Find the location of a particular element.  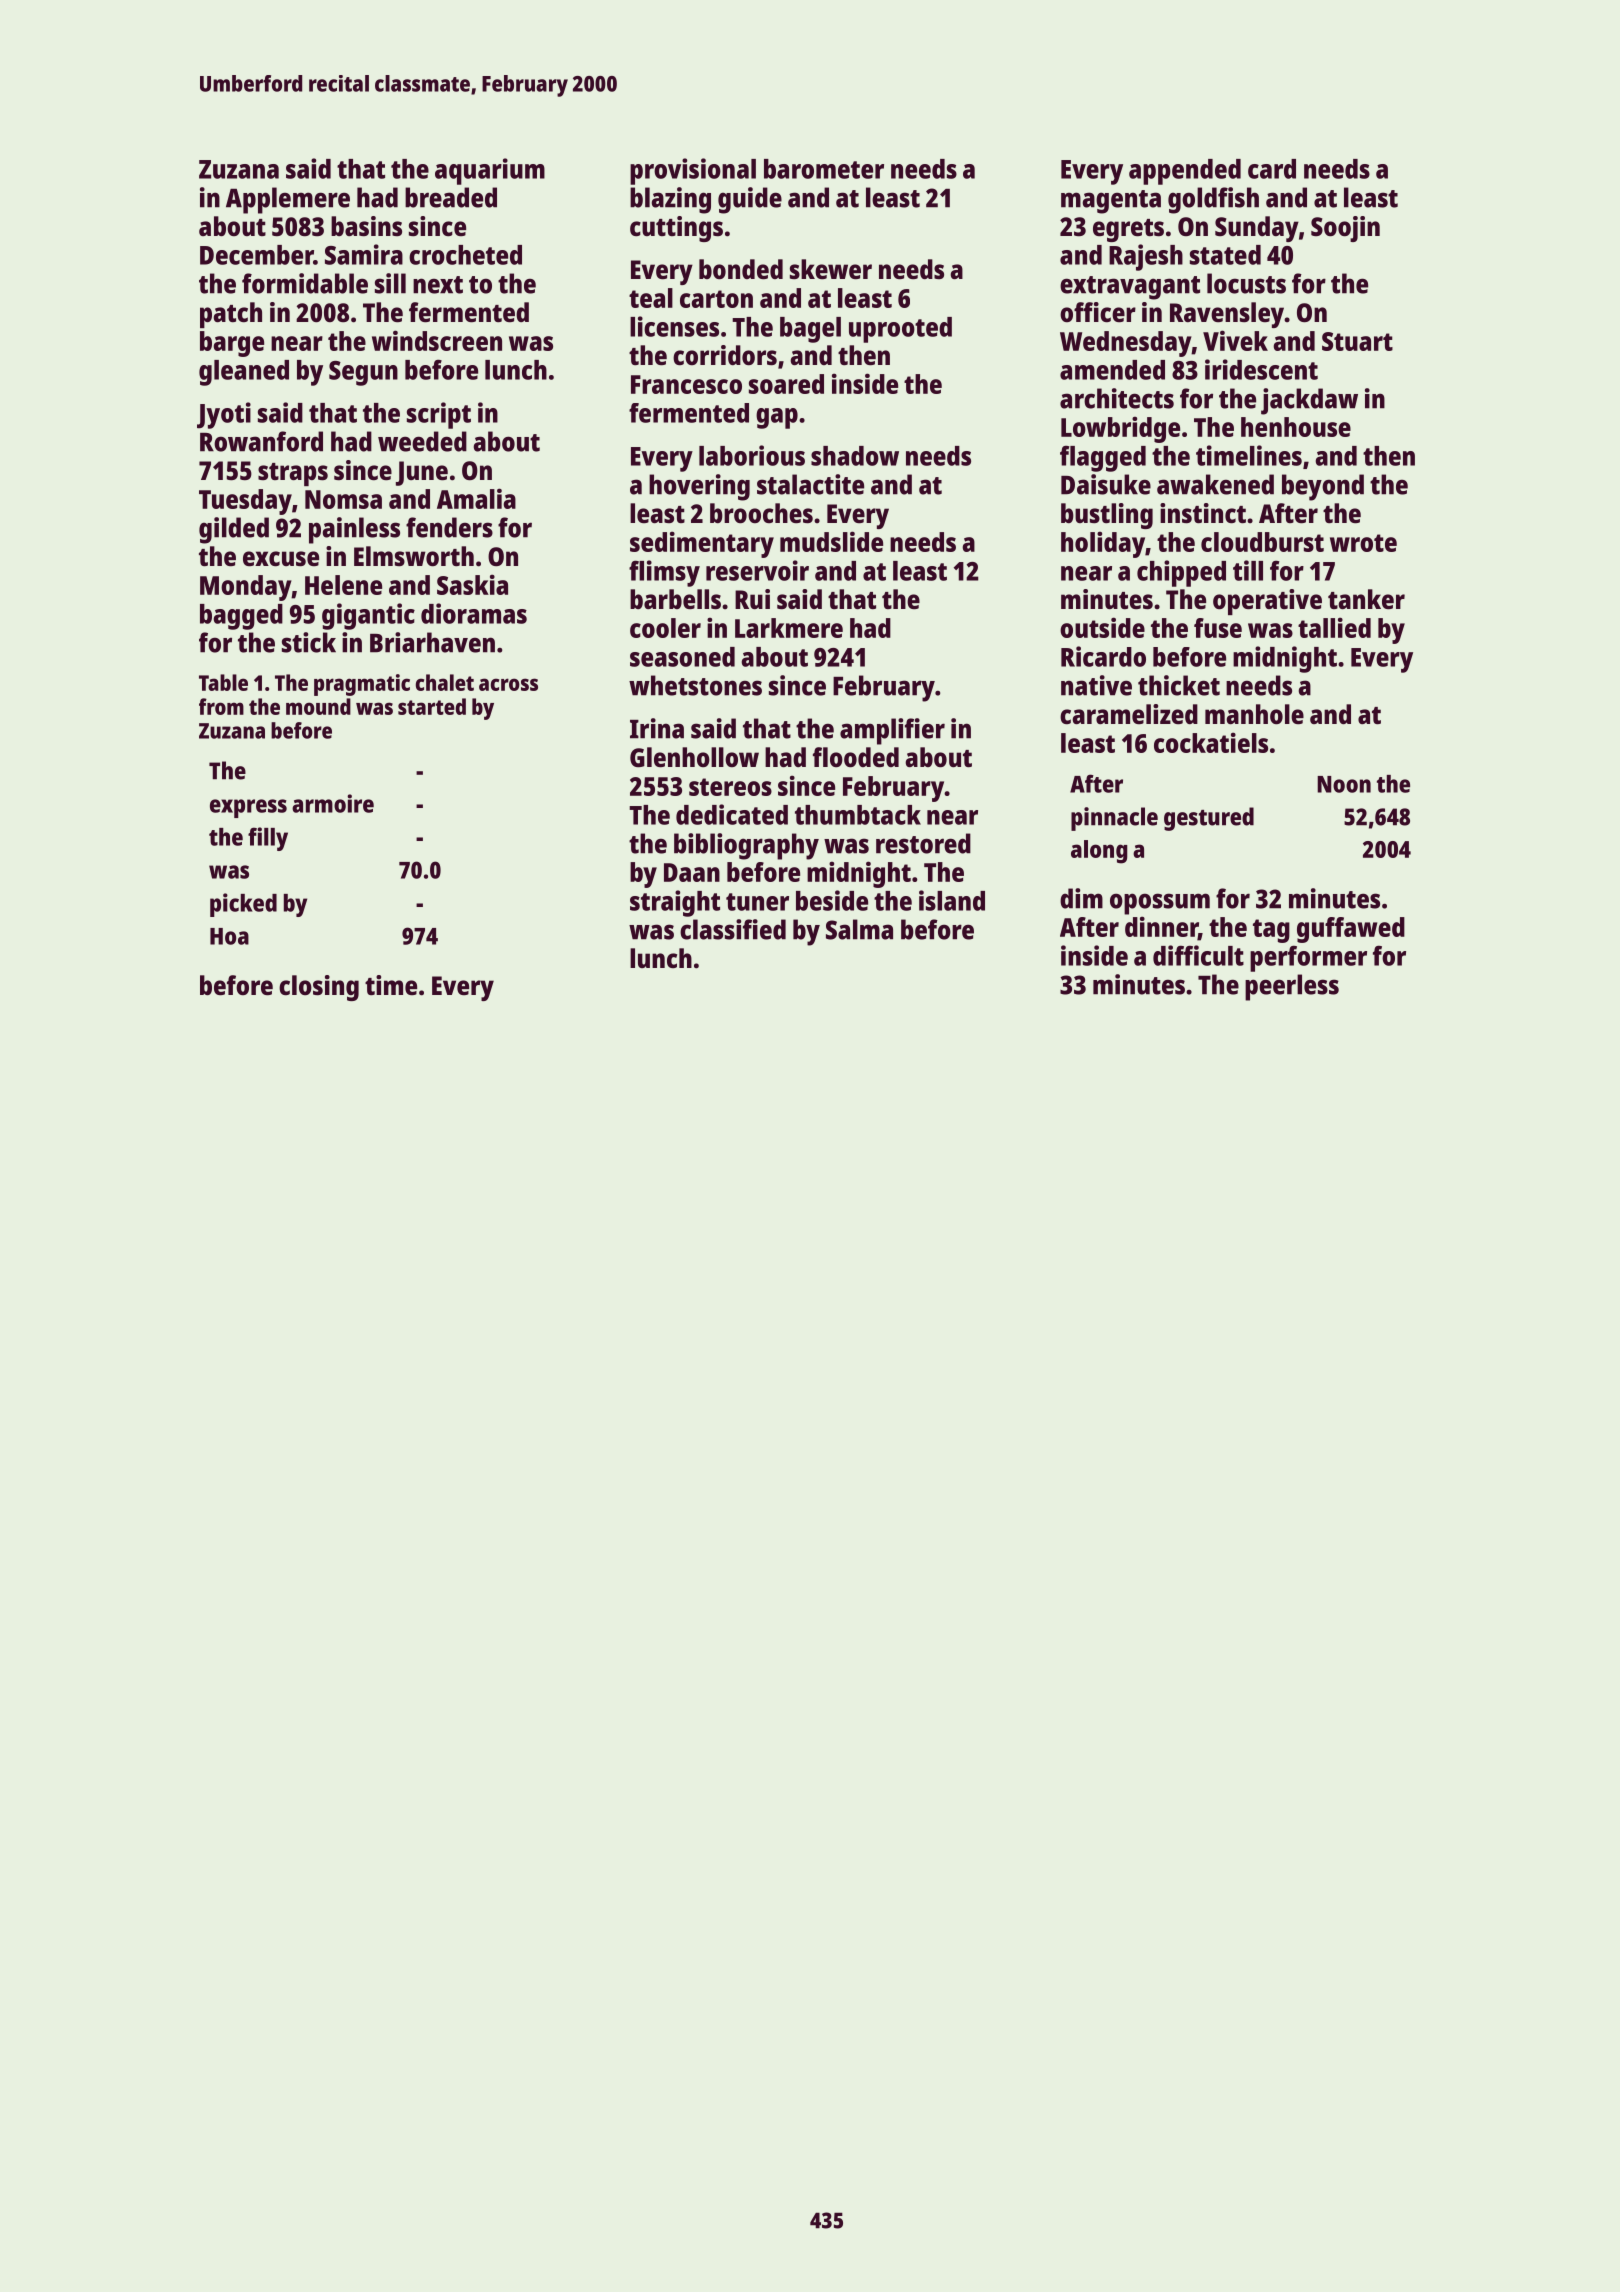

classified is located at coordinates (733, 929).
